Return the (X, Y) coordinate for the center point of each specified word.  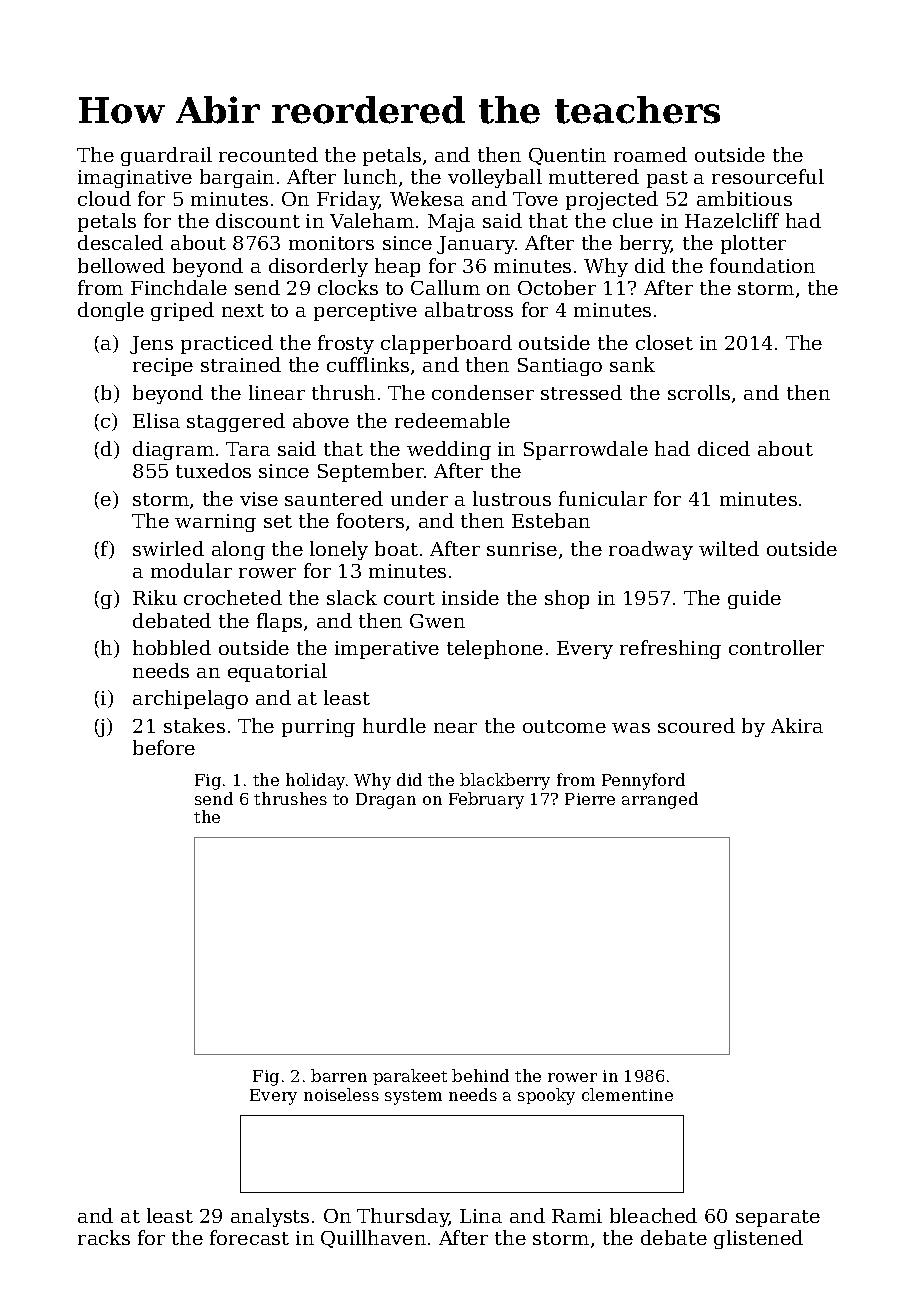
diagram (173, 450)
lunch (370, 176)
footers (370, 520)
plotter (753, 244)
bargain (237, 178)
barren (339, 1075)
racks (104, 1237)
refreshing (670, 649)
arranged (660, 800)
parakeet (410, 1077)
